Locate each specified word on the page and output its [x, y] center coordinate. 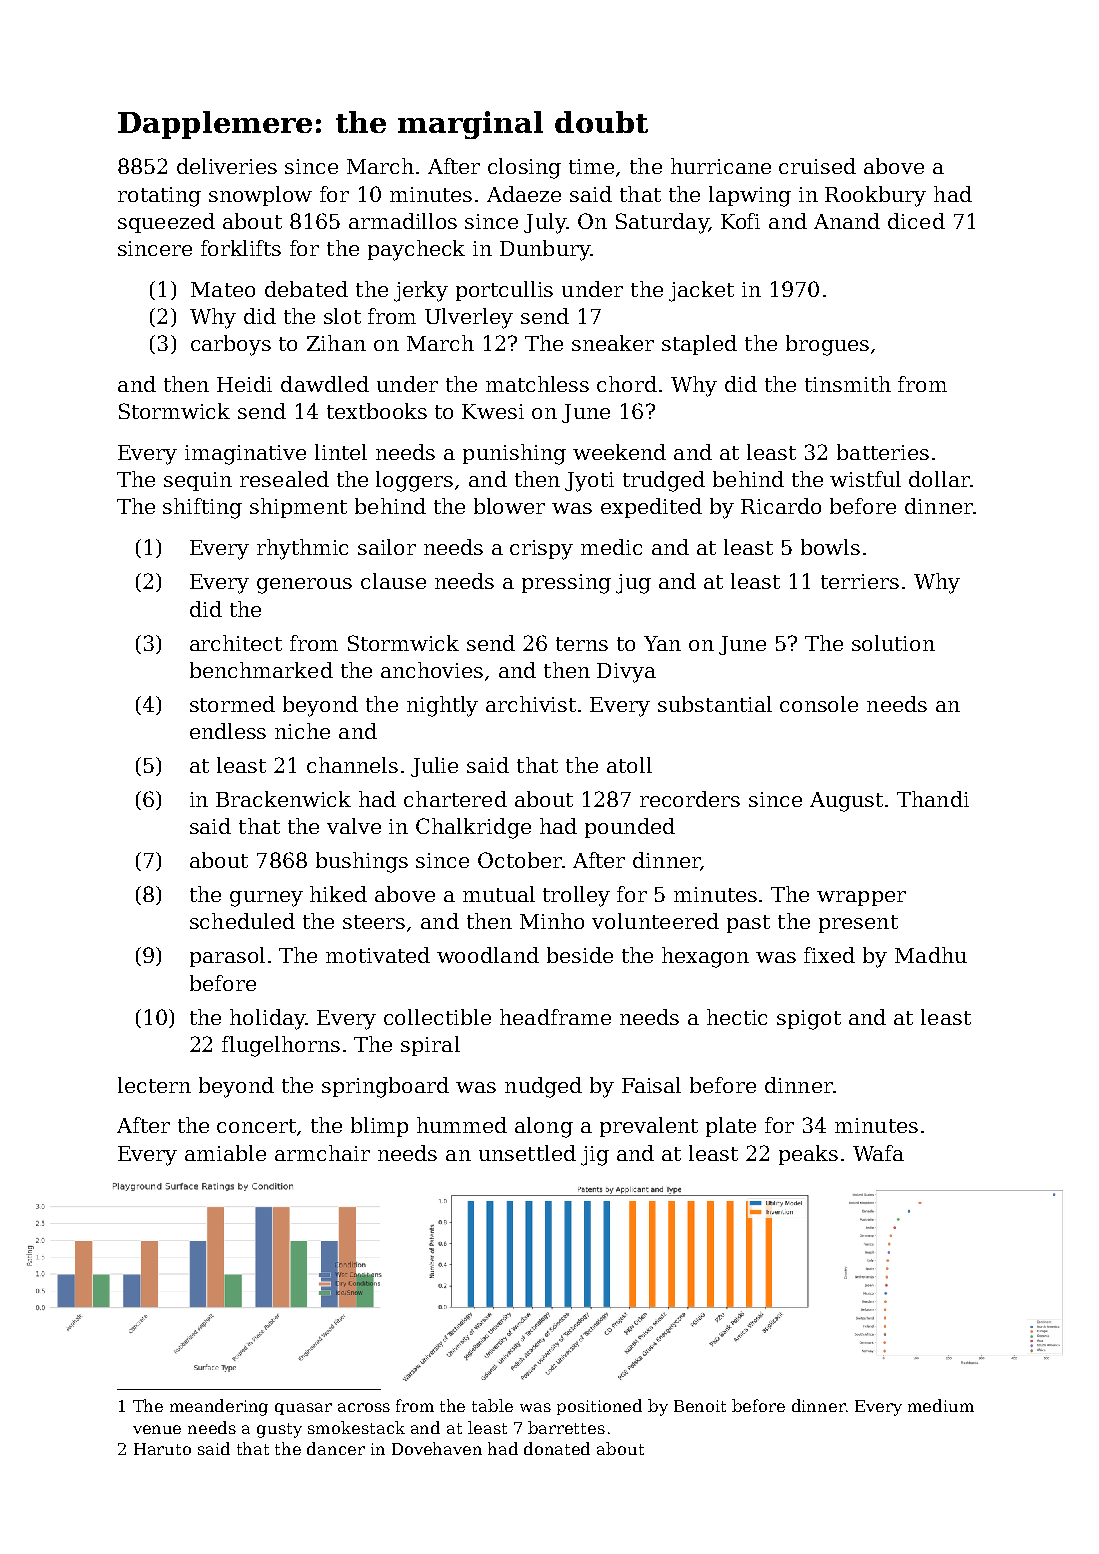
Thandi [933, 799]
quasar [303, 1409]
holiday [268, 1019]
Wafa [878, 1153]
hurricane [721, 166]
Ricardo [781, 506]
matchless [537, 384]
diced [916, 221]
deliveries [227, 166]
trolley [576, 896]
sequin [198, 481]
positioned [599, 1407]
